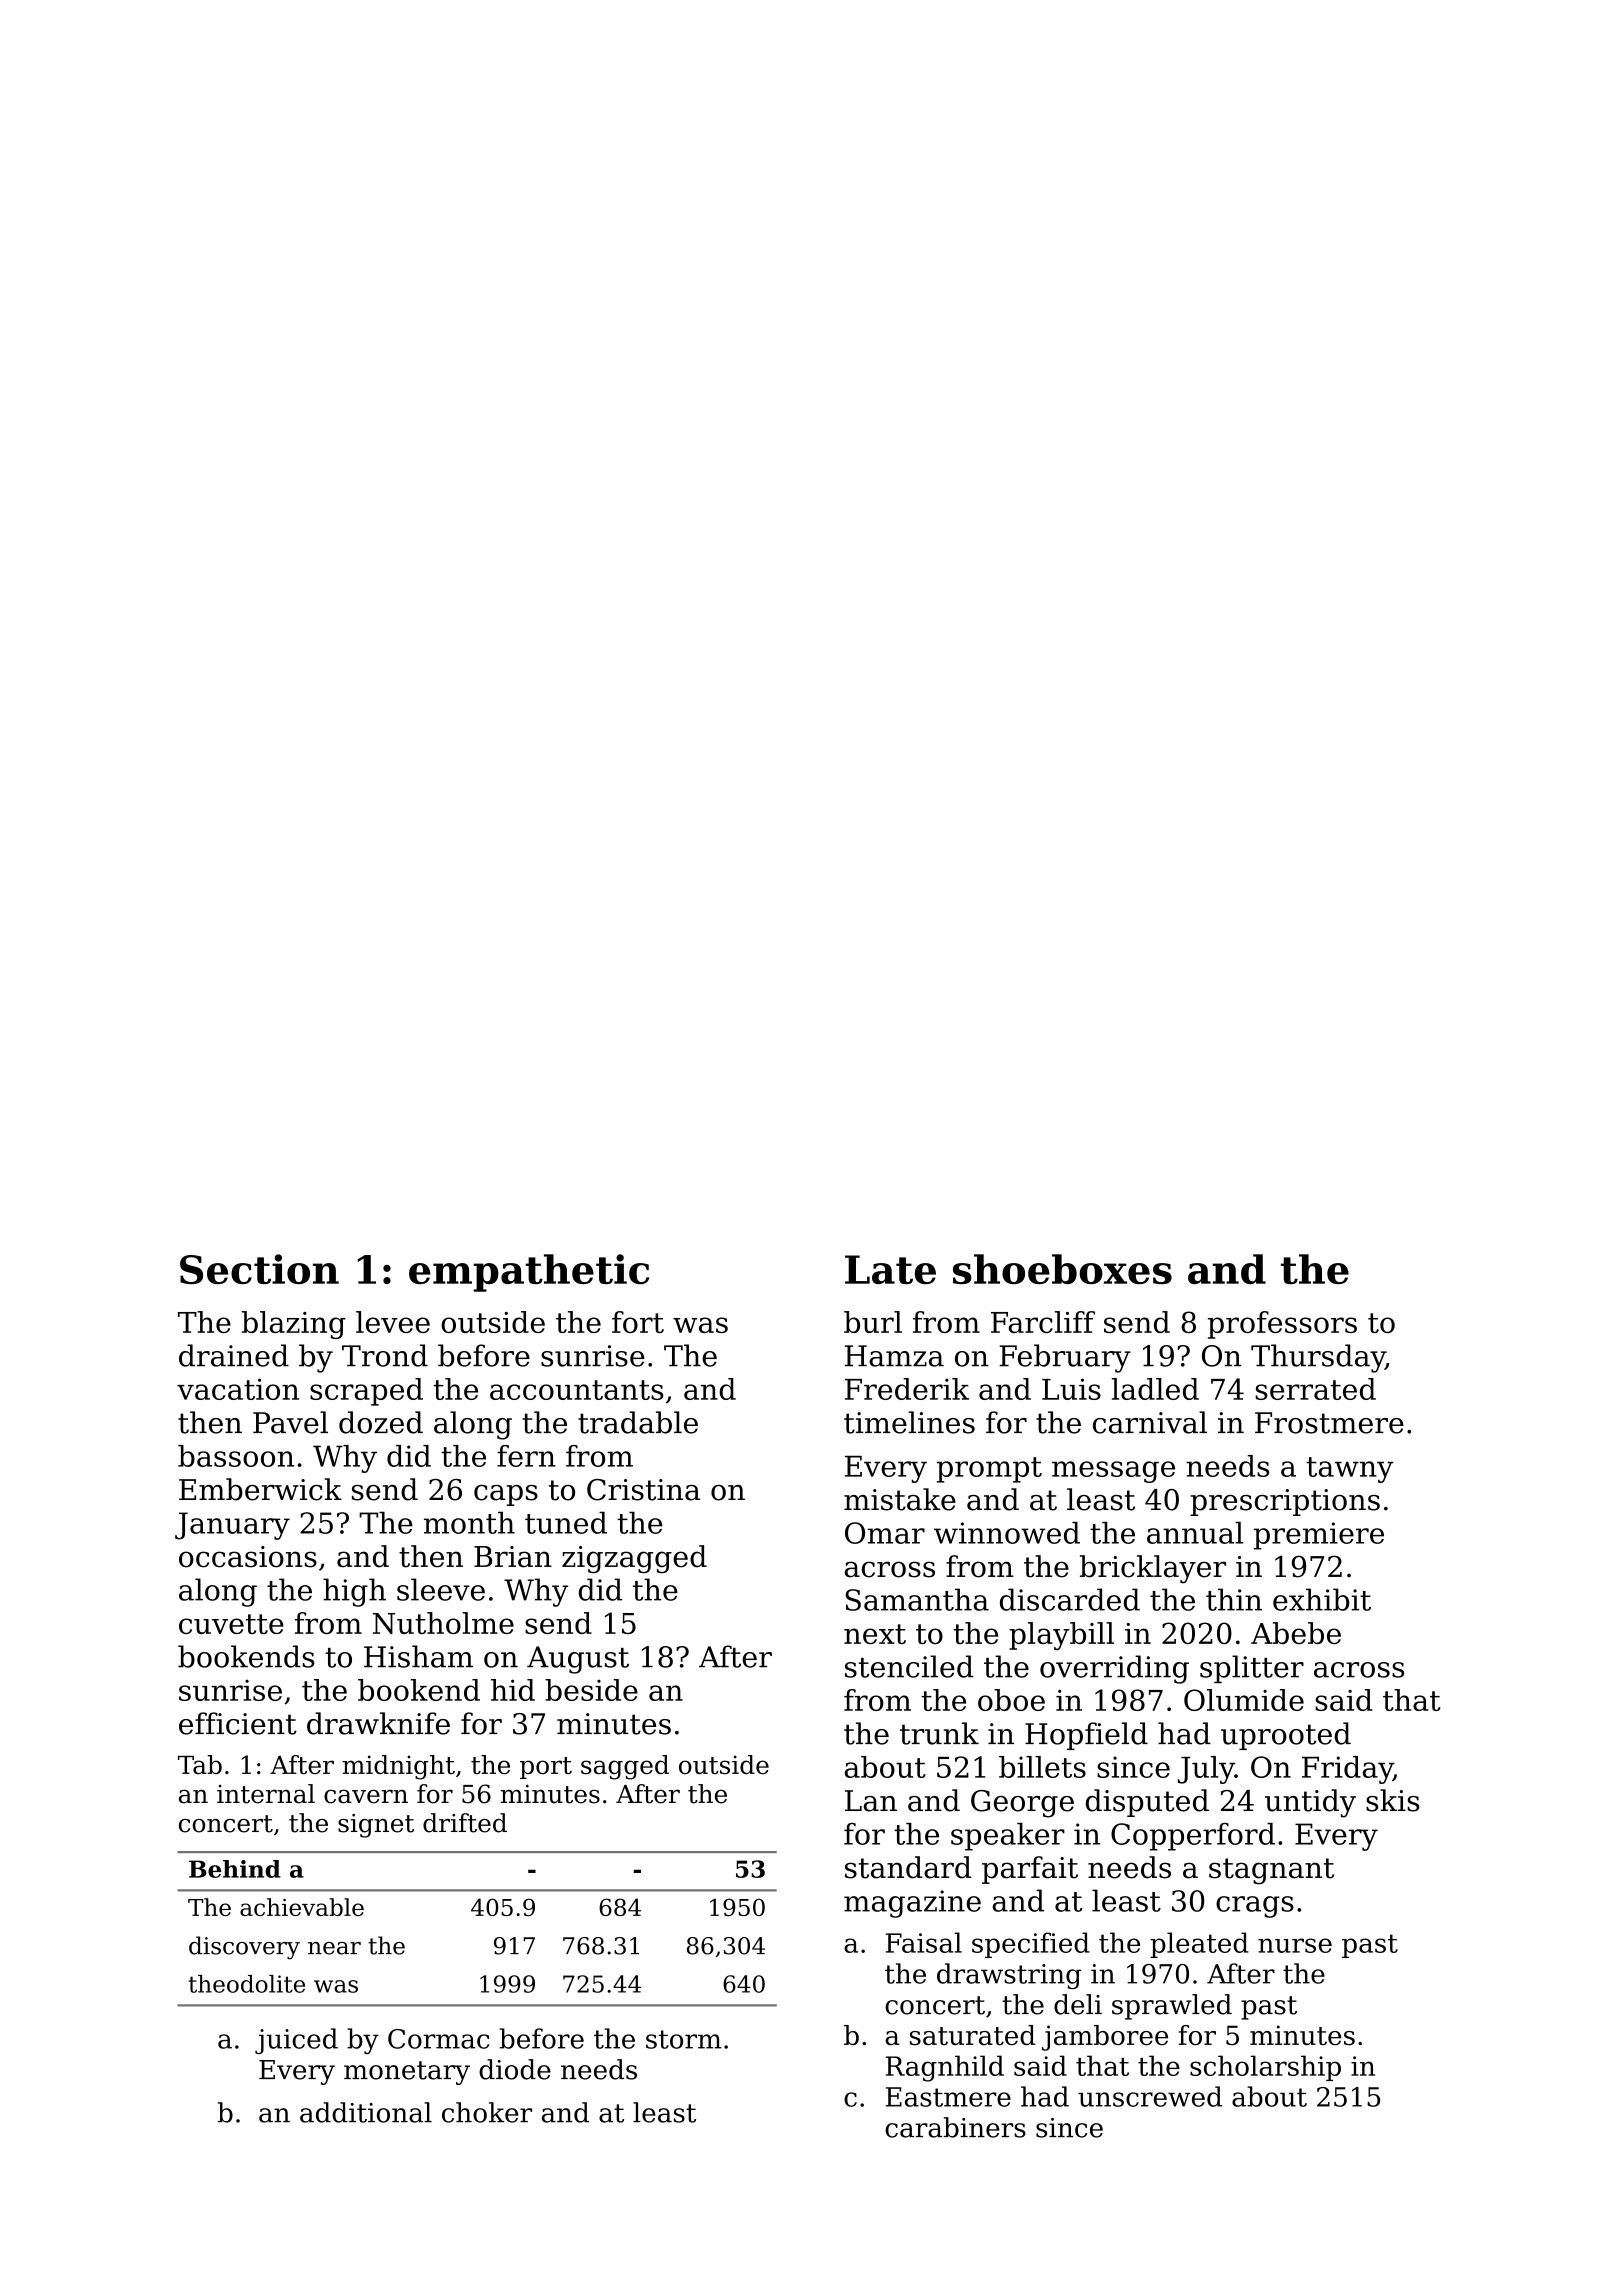  I want to click on Cristina, so click(643, 1490).
